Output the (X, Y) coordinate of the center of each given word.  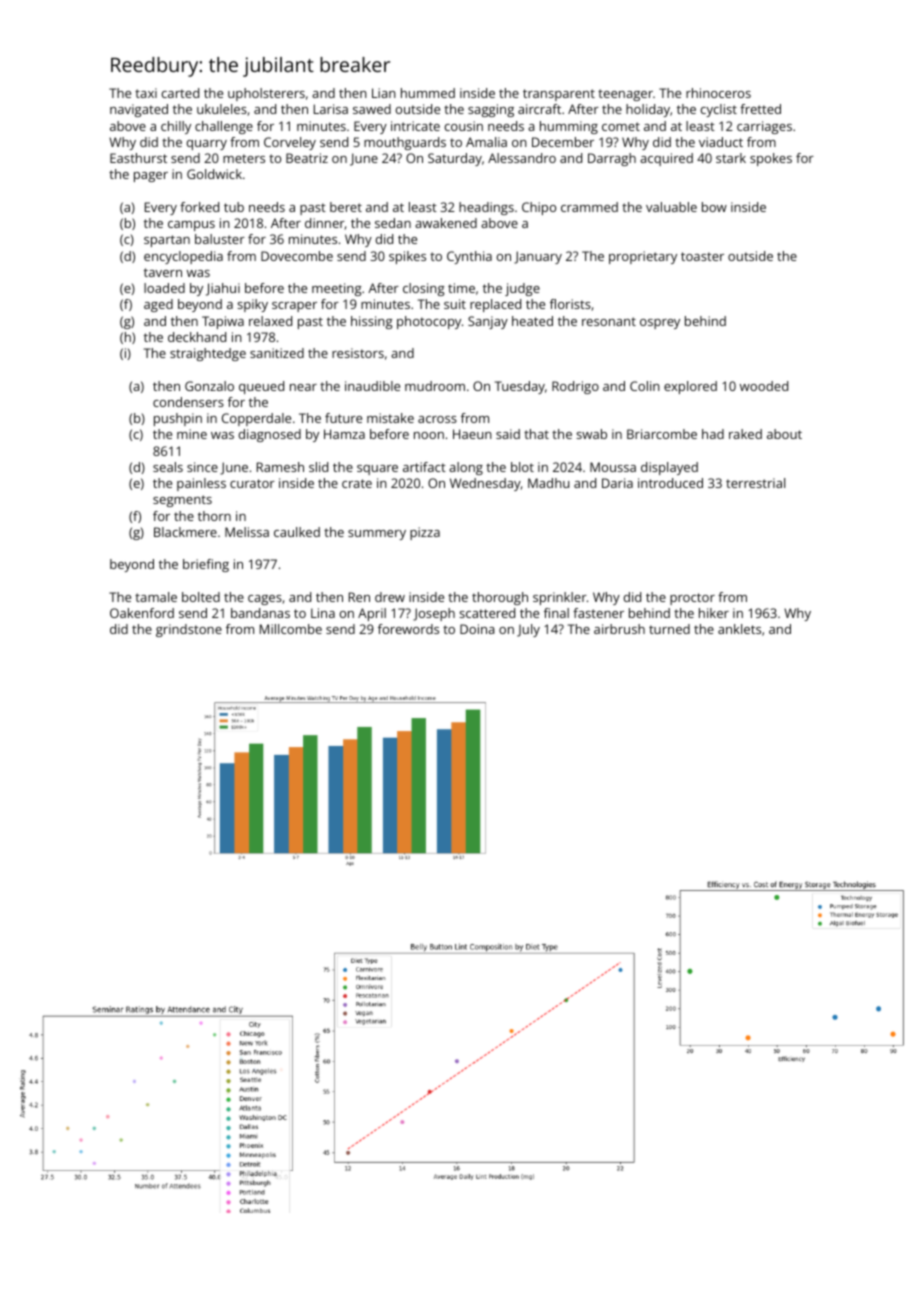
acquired (666, 159)
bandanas (260, 613)
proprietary (643, 257)
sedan (393, 223)
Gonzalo (209, 386)
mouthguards (405, 143)
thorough (500, 598)
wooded (764, 386)
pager (151, 177)
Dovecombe (297, 256)
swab (592, 434)
